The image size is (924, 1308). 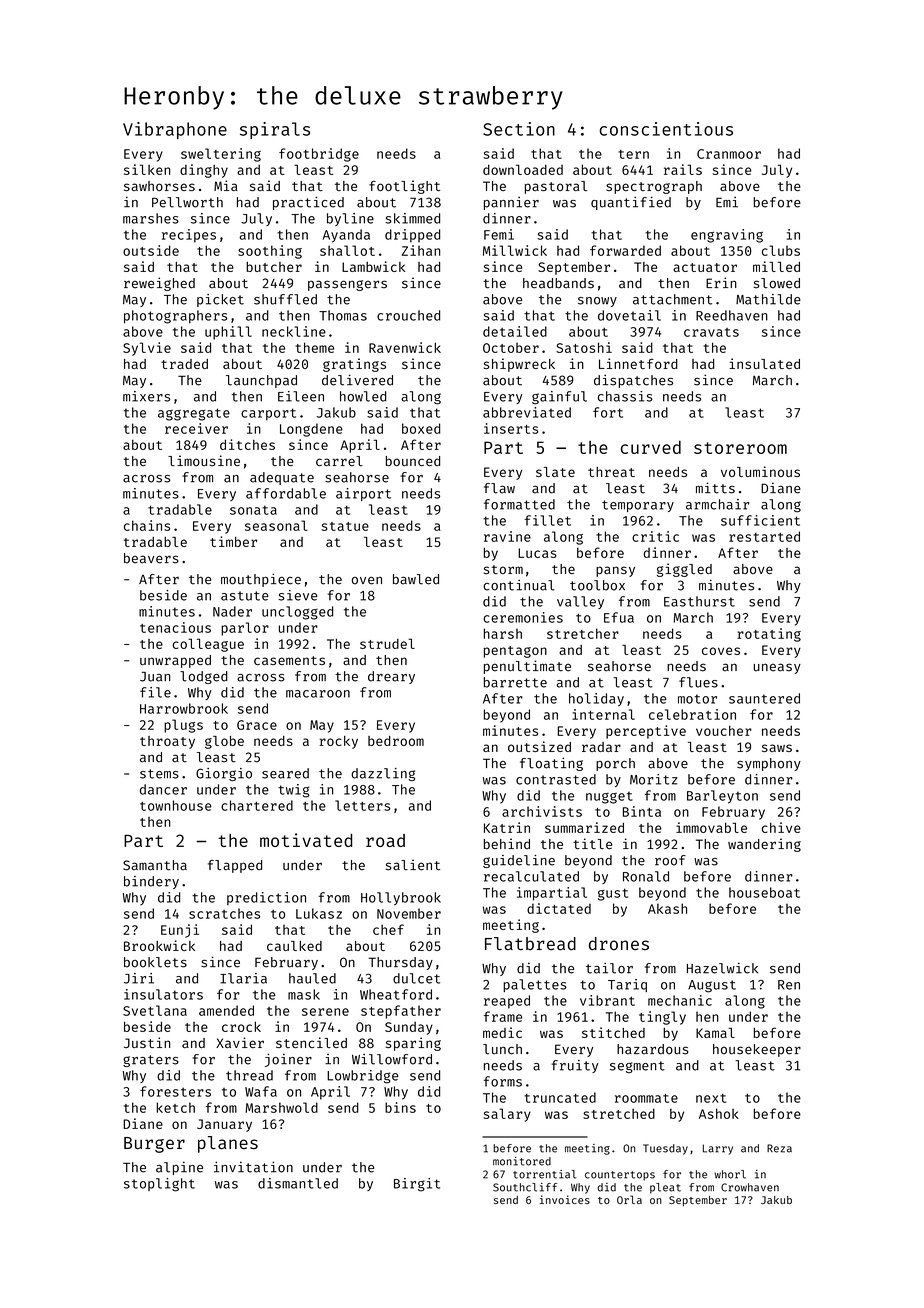 What do you see at coordinates (740, 448) in the screenshot?
I see `storeroom` at bounding box center [740, 448].
